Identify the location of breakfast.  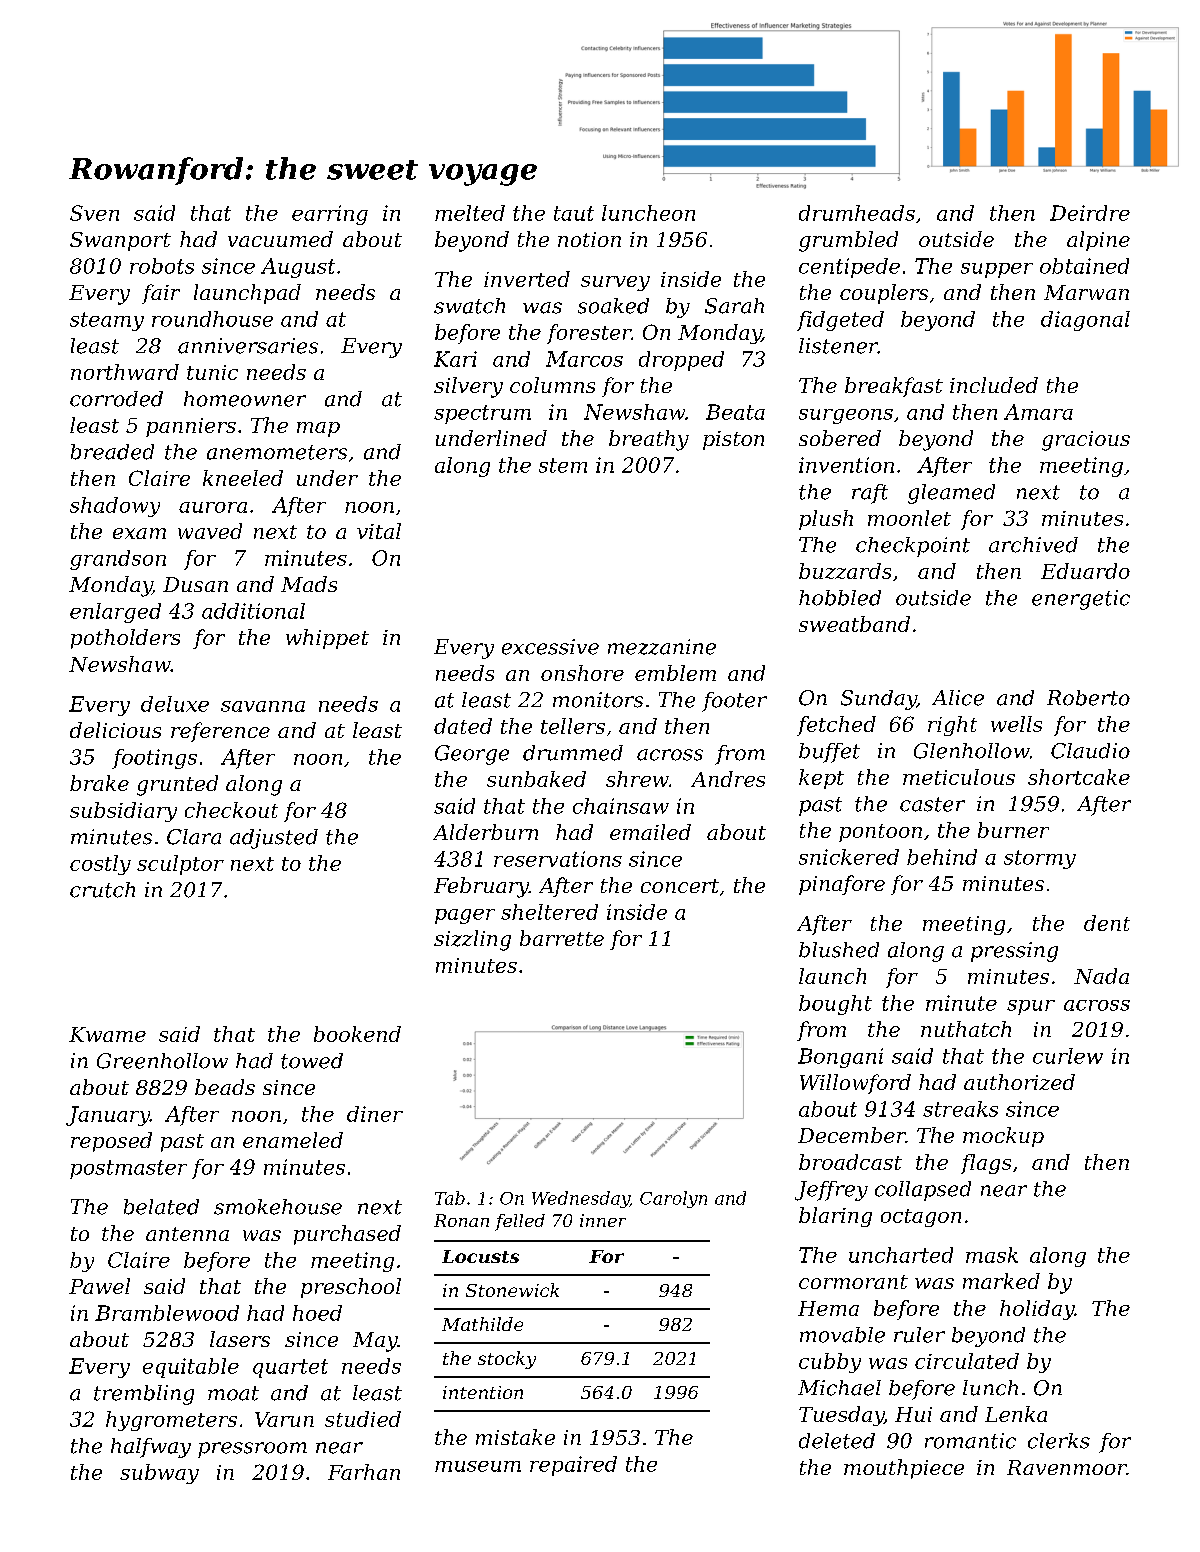
(894, 387).
